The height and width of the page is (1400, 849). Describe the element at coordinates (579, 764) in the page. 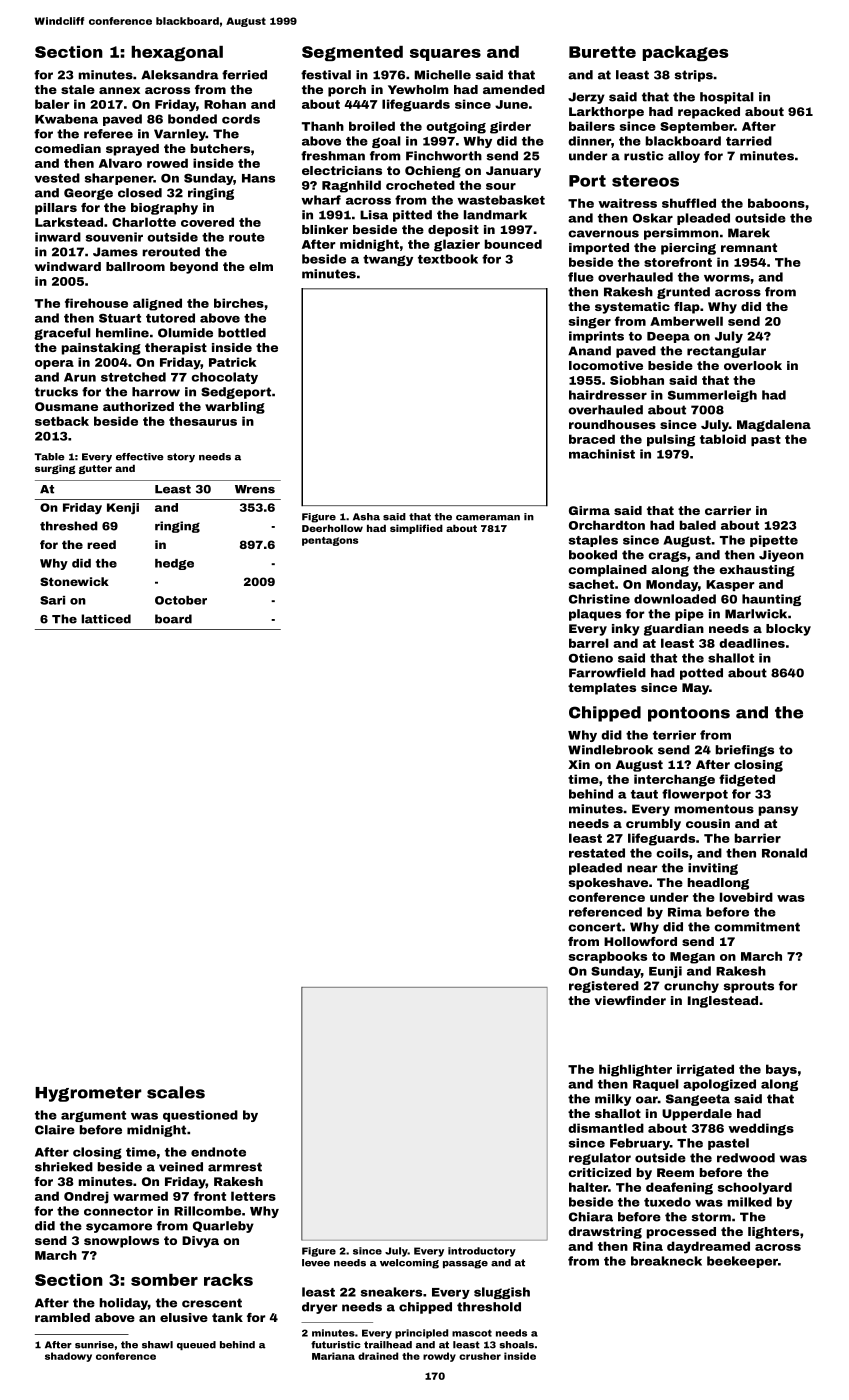

I see `Xin` at that location.
